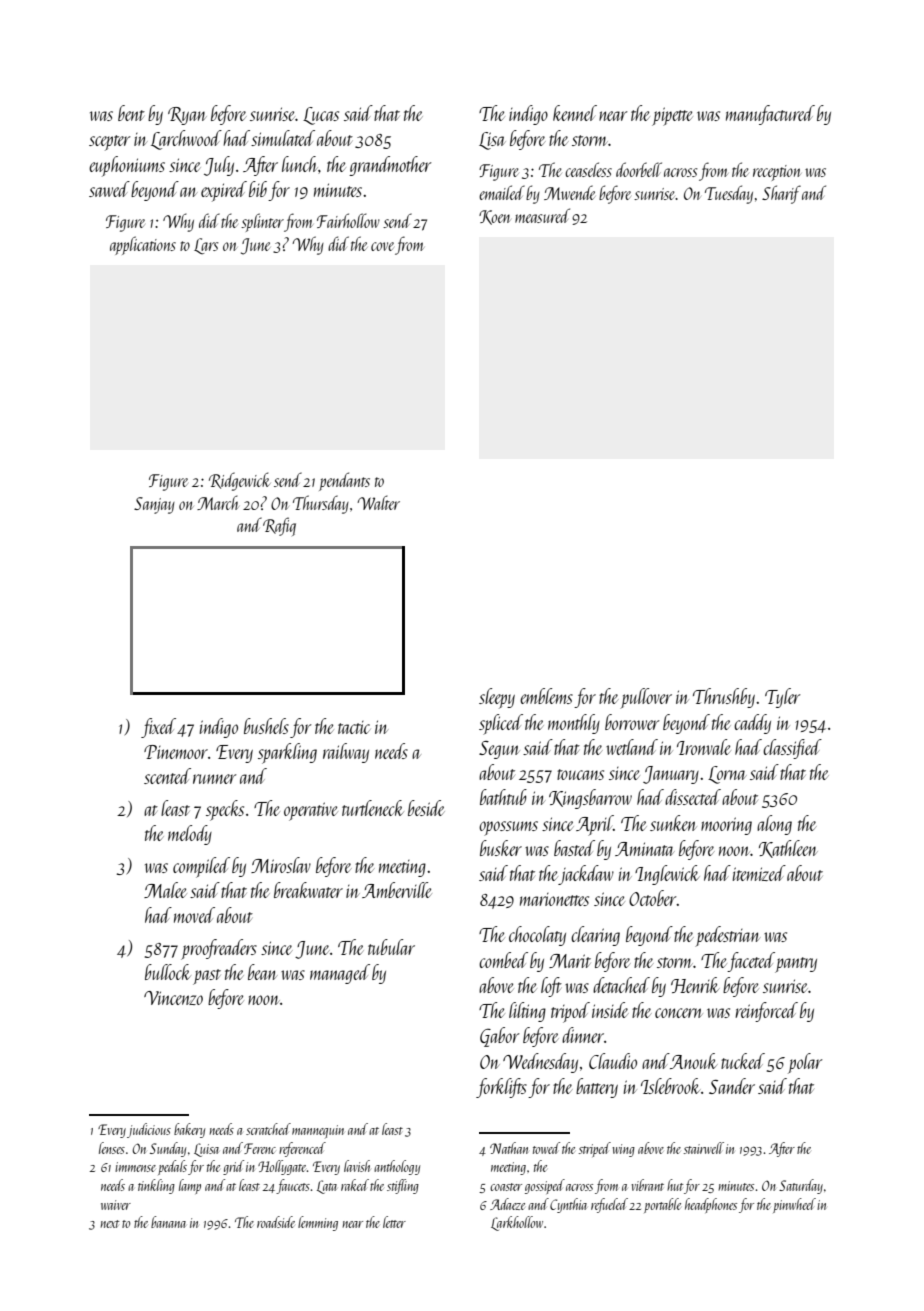 This document has width=924, height=1311. Describe the element at coordinates (206, 246) in the document. I see `Lars` at that location.
